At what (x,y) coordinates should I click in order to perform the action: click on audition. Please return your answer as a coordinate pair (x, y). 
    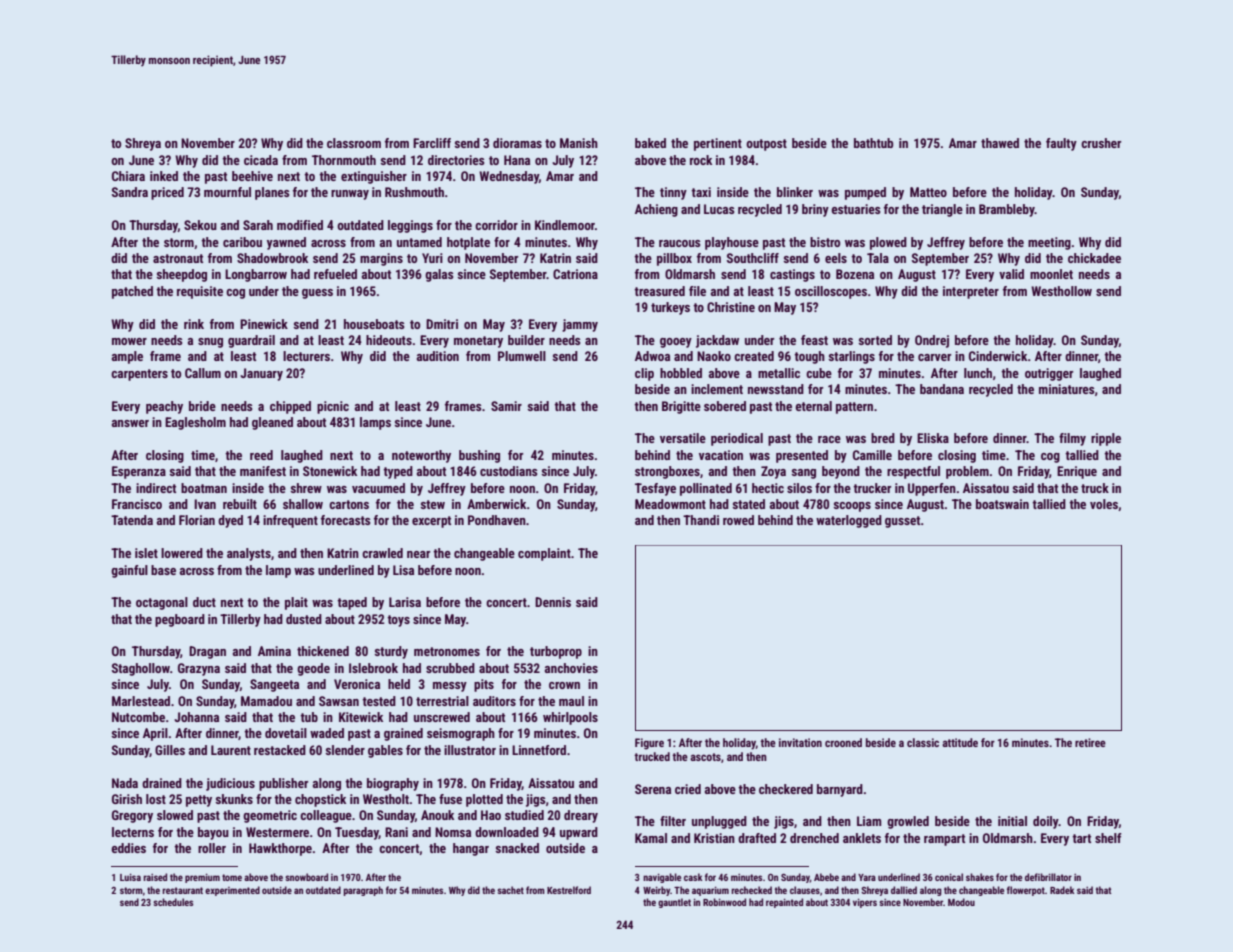
    Looking at the image, I should click on (438, 356).
